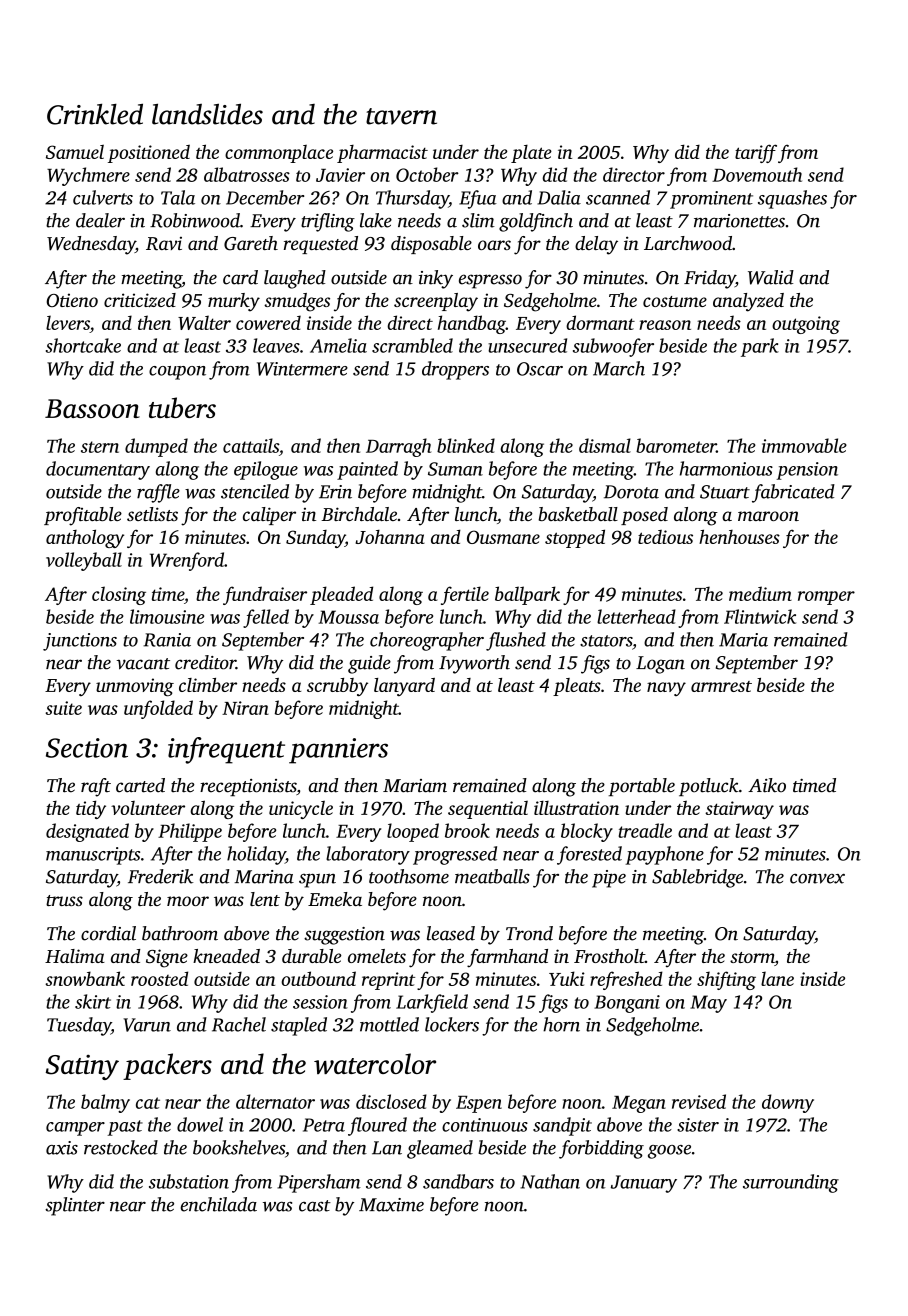 The image size is (908, 1316). Describe the element at coordinates (239, 1147) in the screenshot. I see `bookshelves` at that location.
